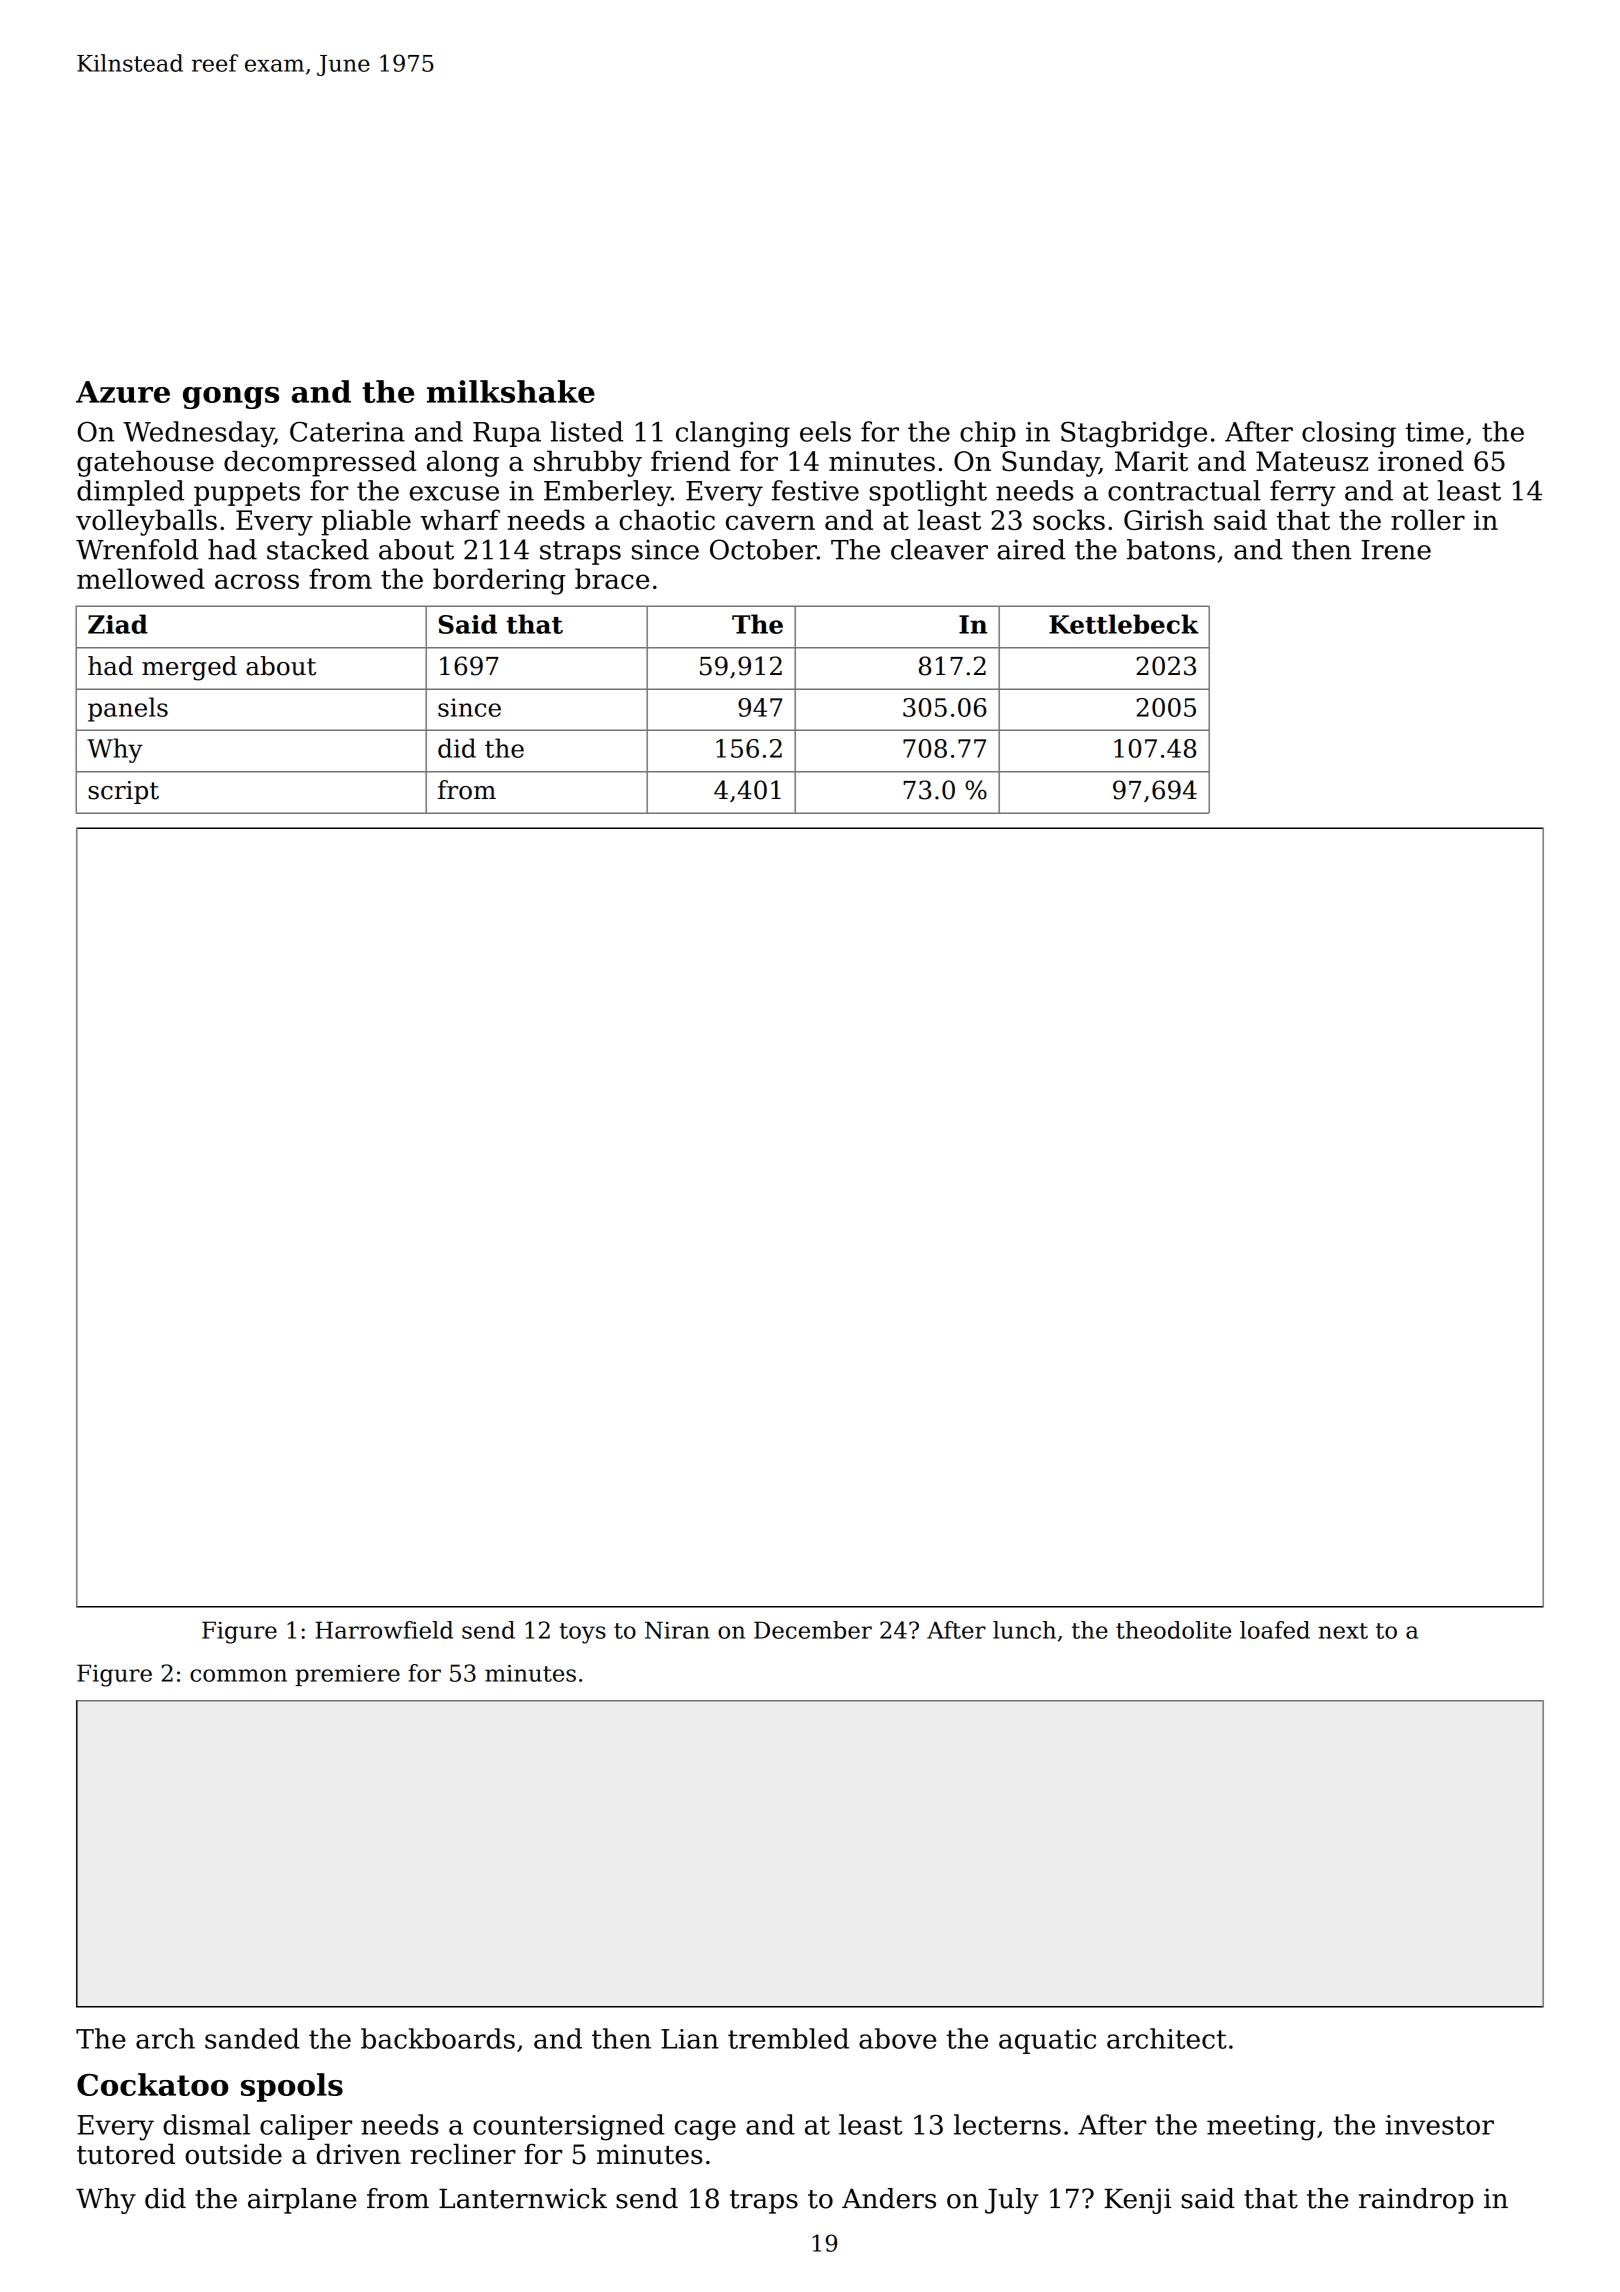 The image size is (1620, 2292). I want to click on gongs, so click(231, 398).
